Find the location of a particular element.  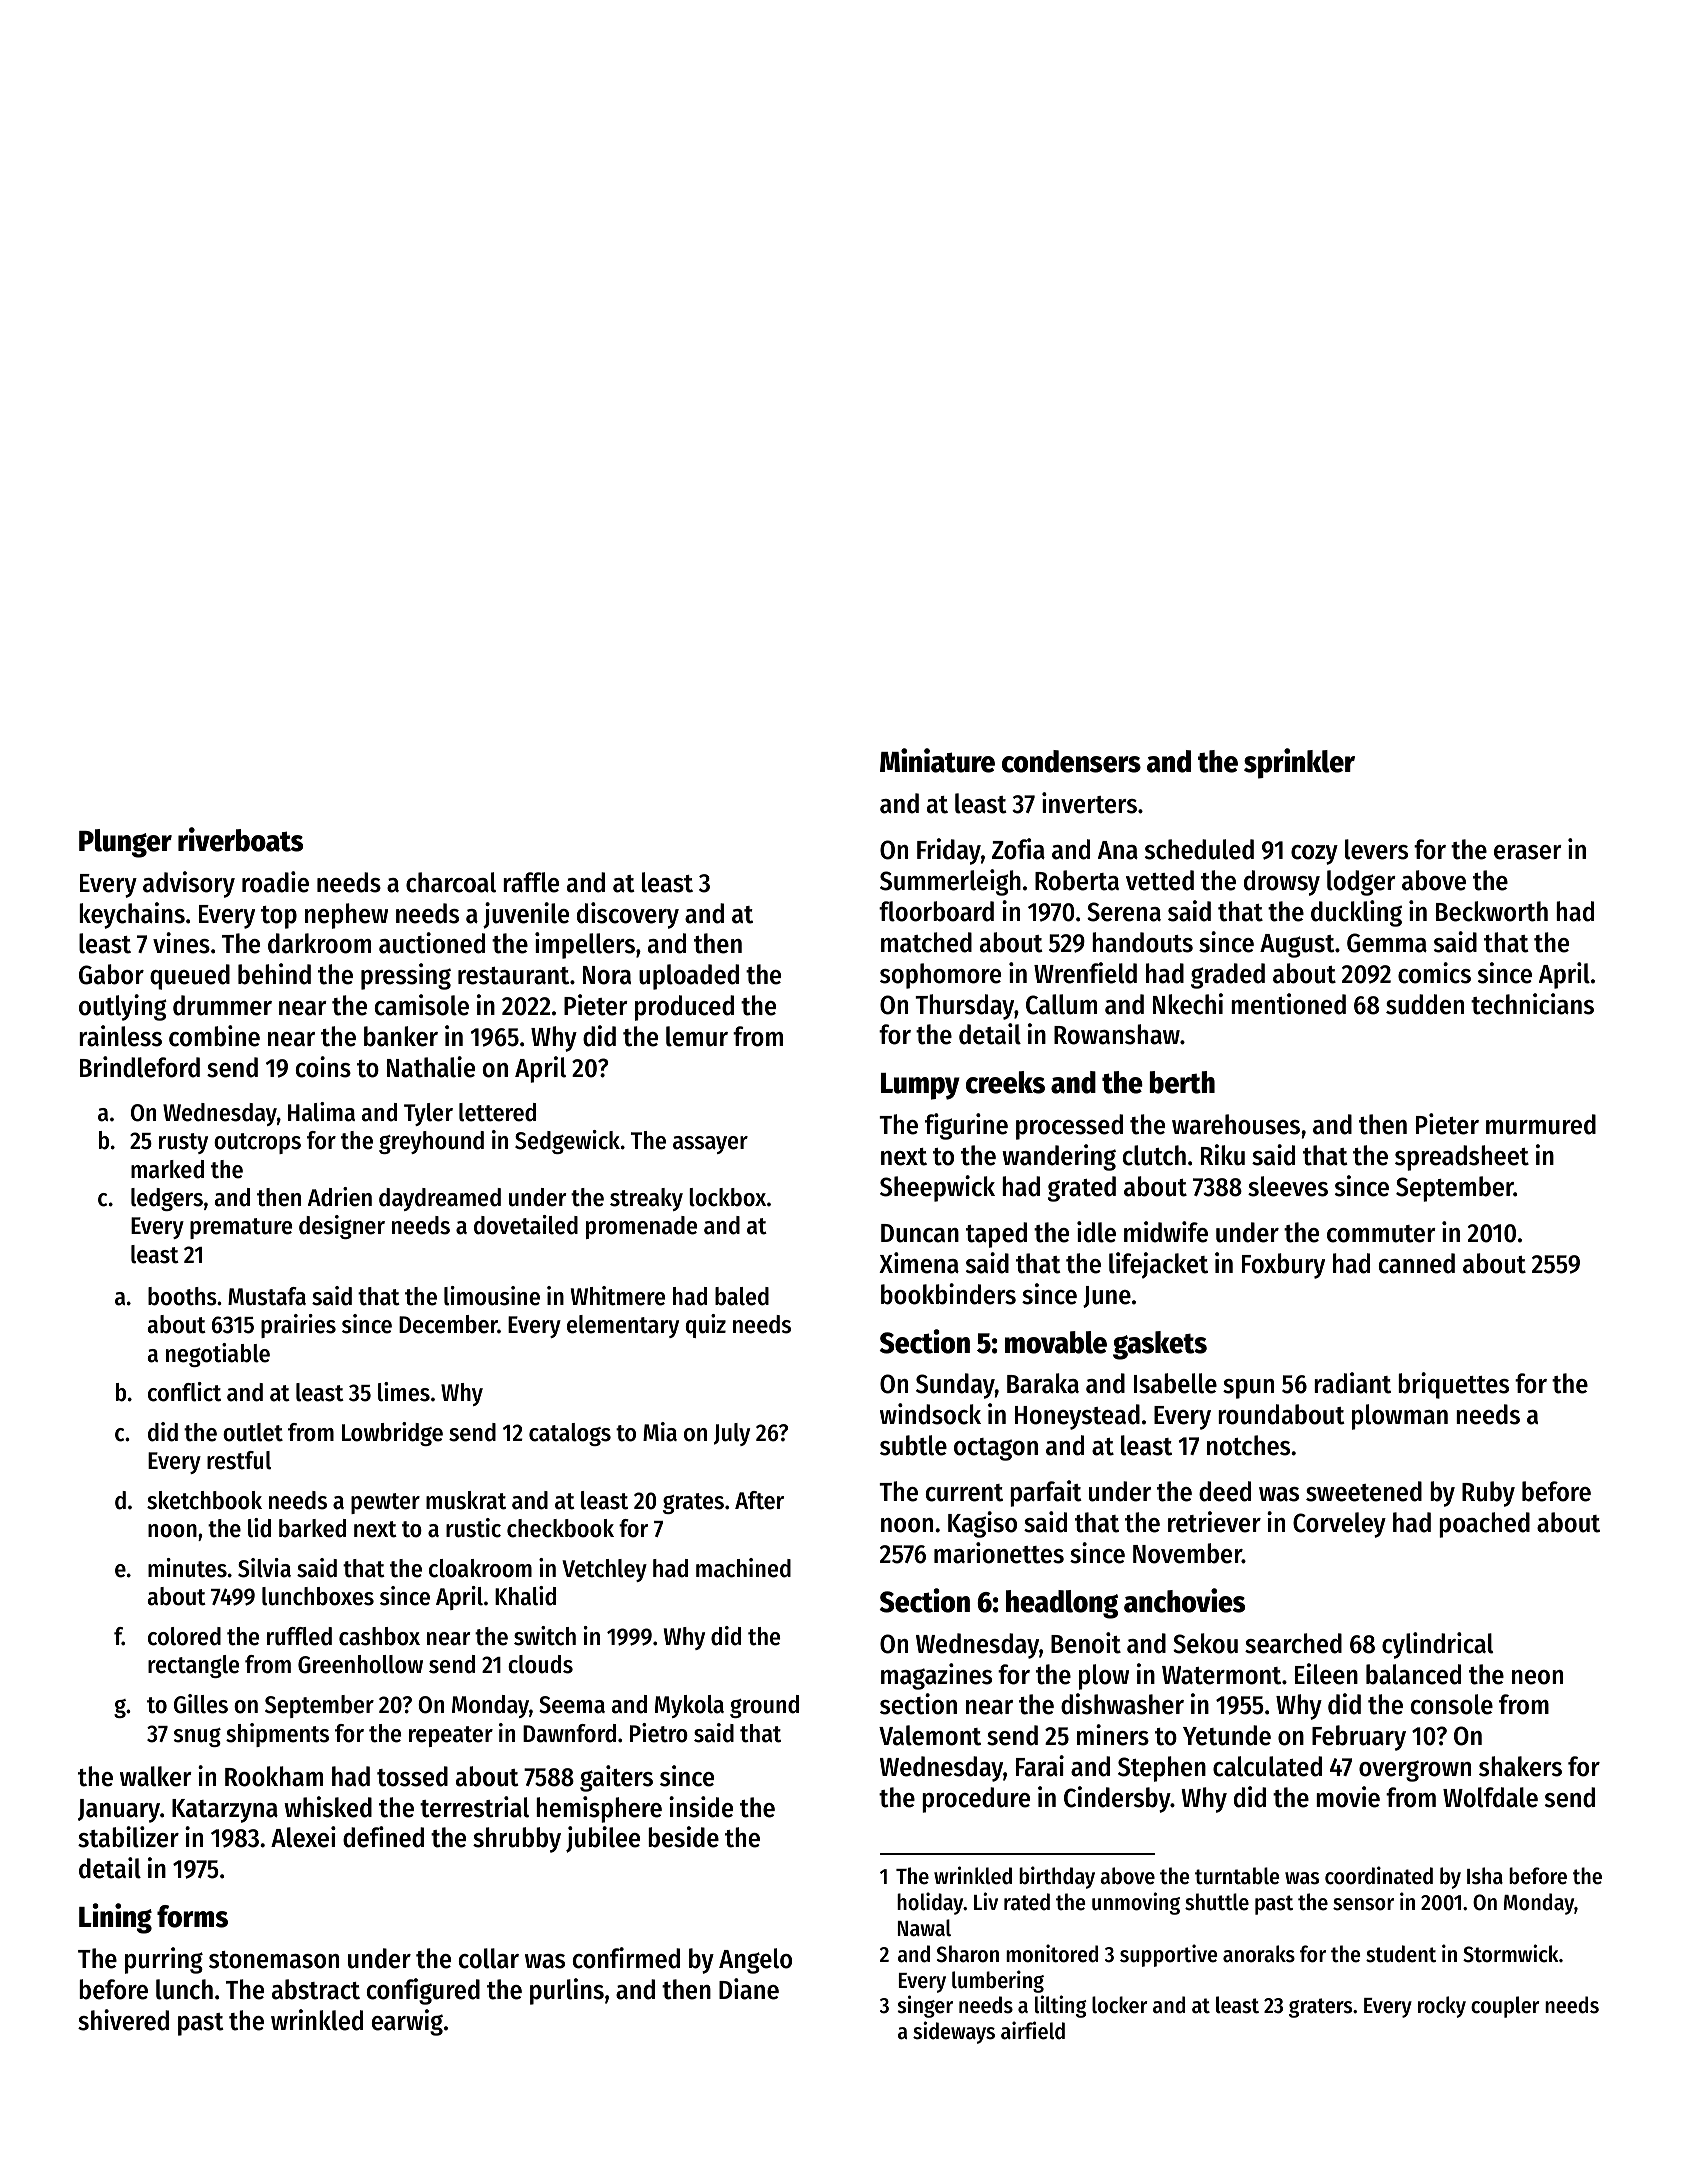

notches is located at coordinates (1248, 1445).
